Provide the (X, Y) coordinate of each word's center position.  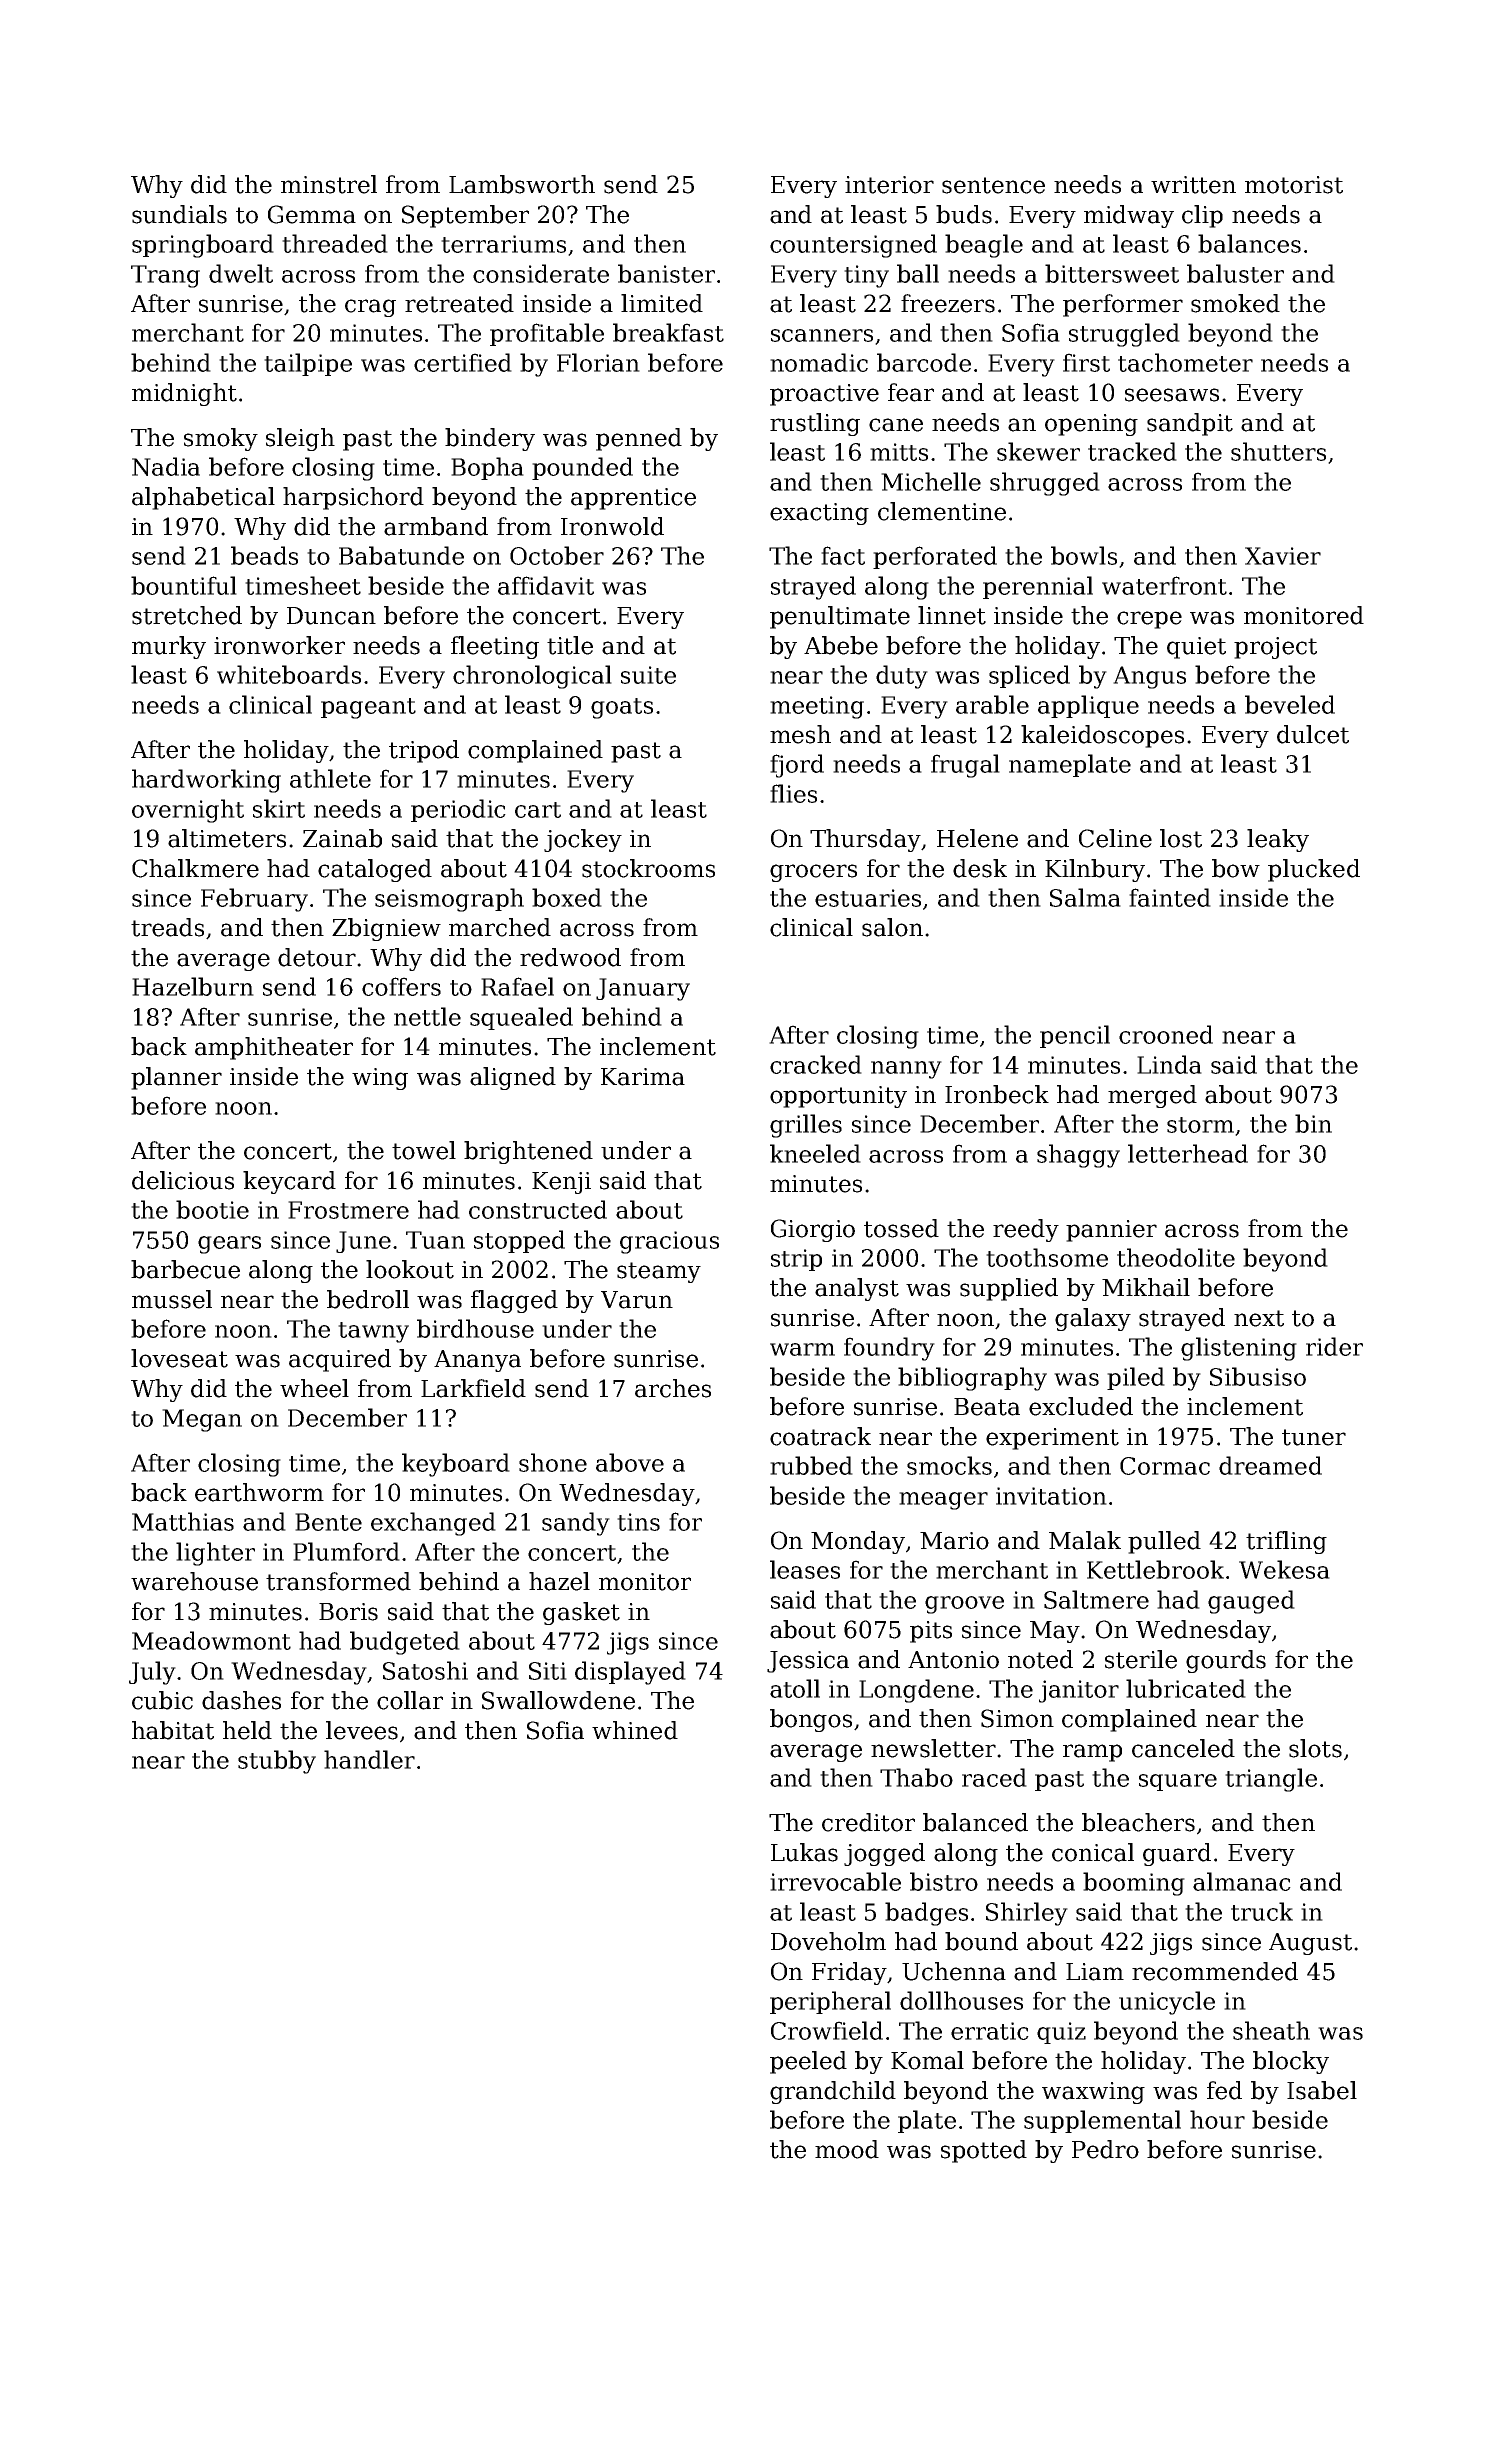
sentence (993, 185)
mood (847, 2149)
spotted (984, 2151)
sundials (179, 214)
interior (889, 185)
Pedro (1105, 2149)
